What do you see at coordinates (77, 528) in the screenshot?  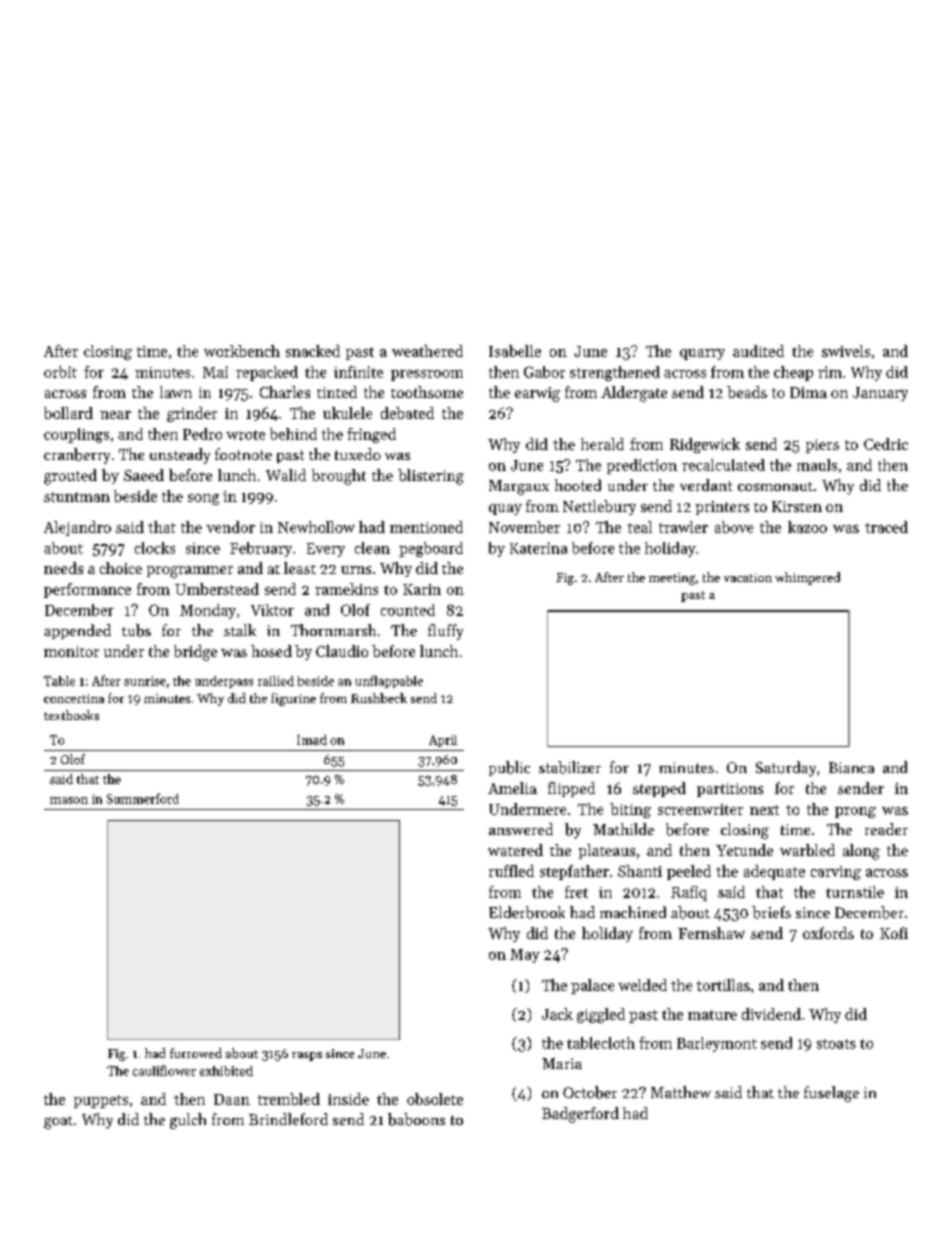 I see `Alejandro` at bounding box center [77, 528].
